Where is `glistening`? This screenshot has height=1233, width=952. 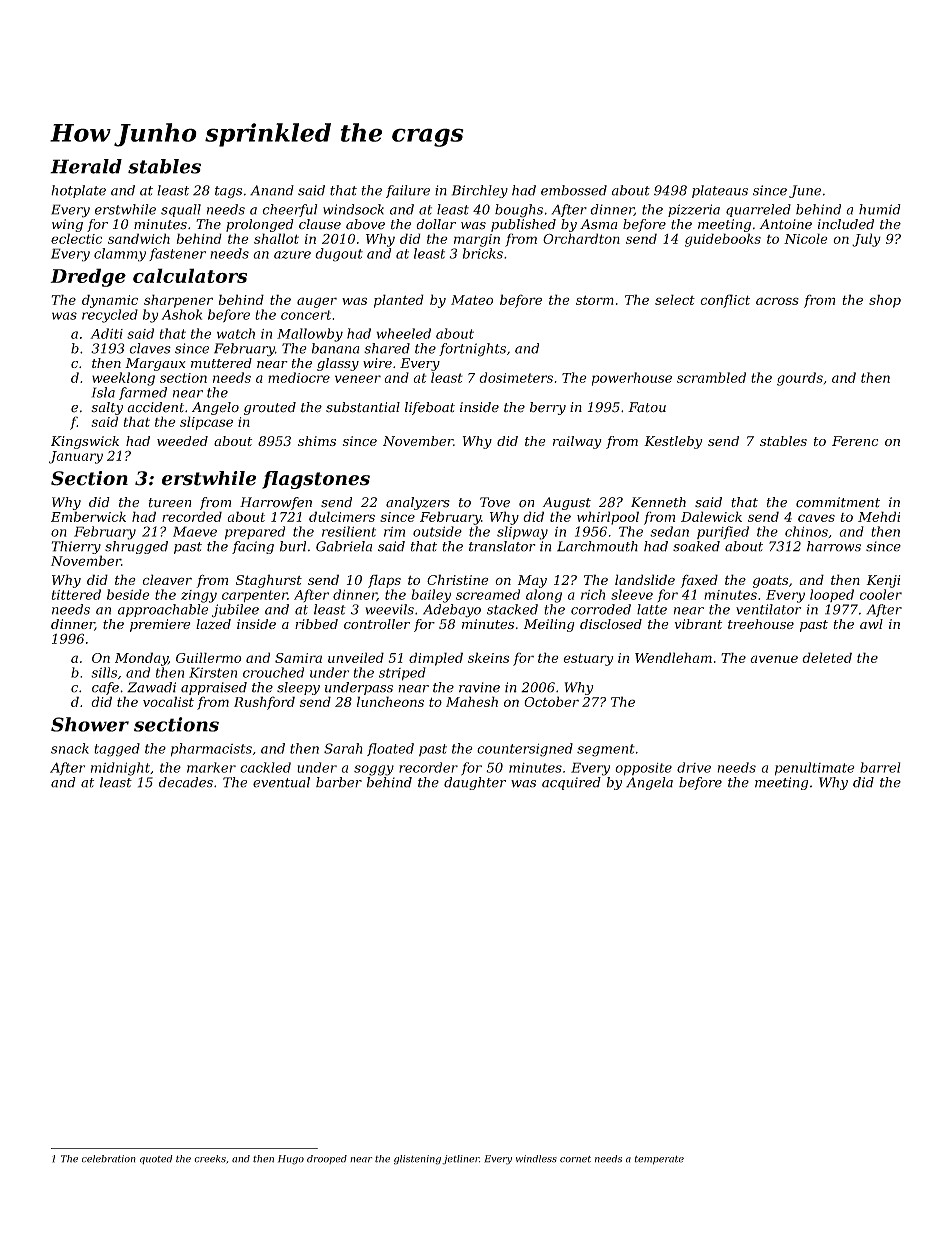 glistening is located at coordinates (417, 1160).
